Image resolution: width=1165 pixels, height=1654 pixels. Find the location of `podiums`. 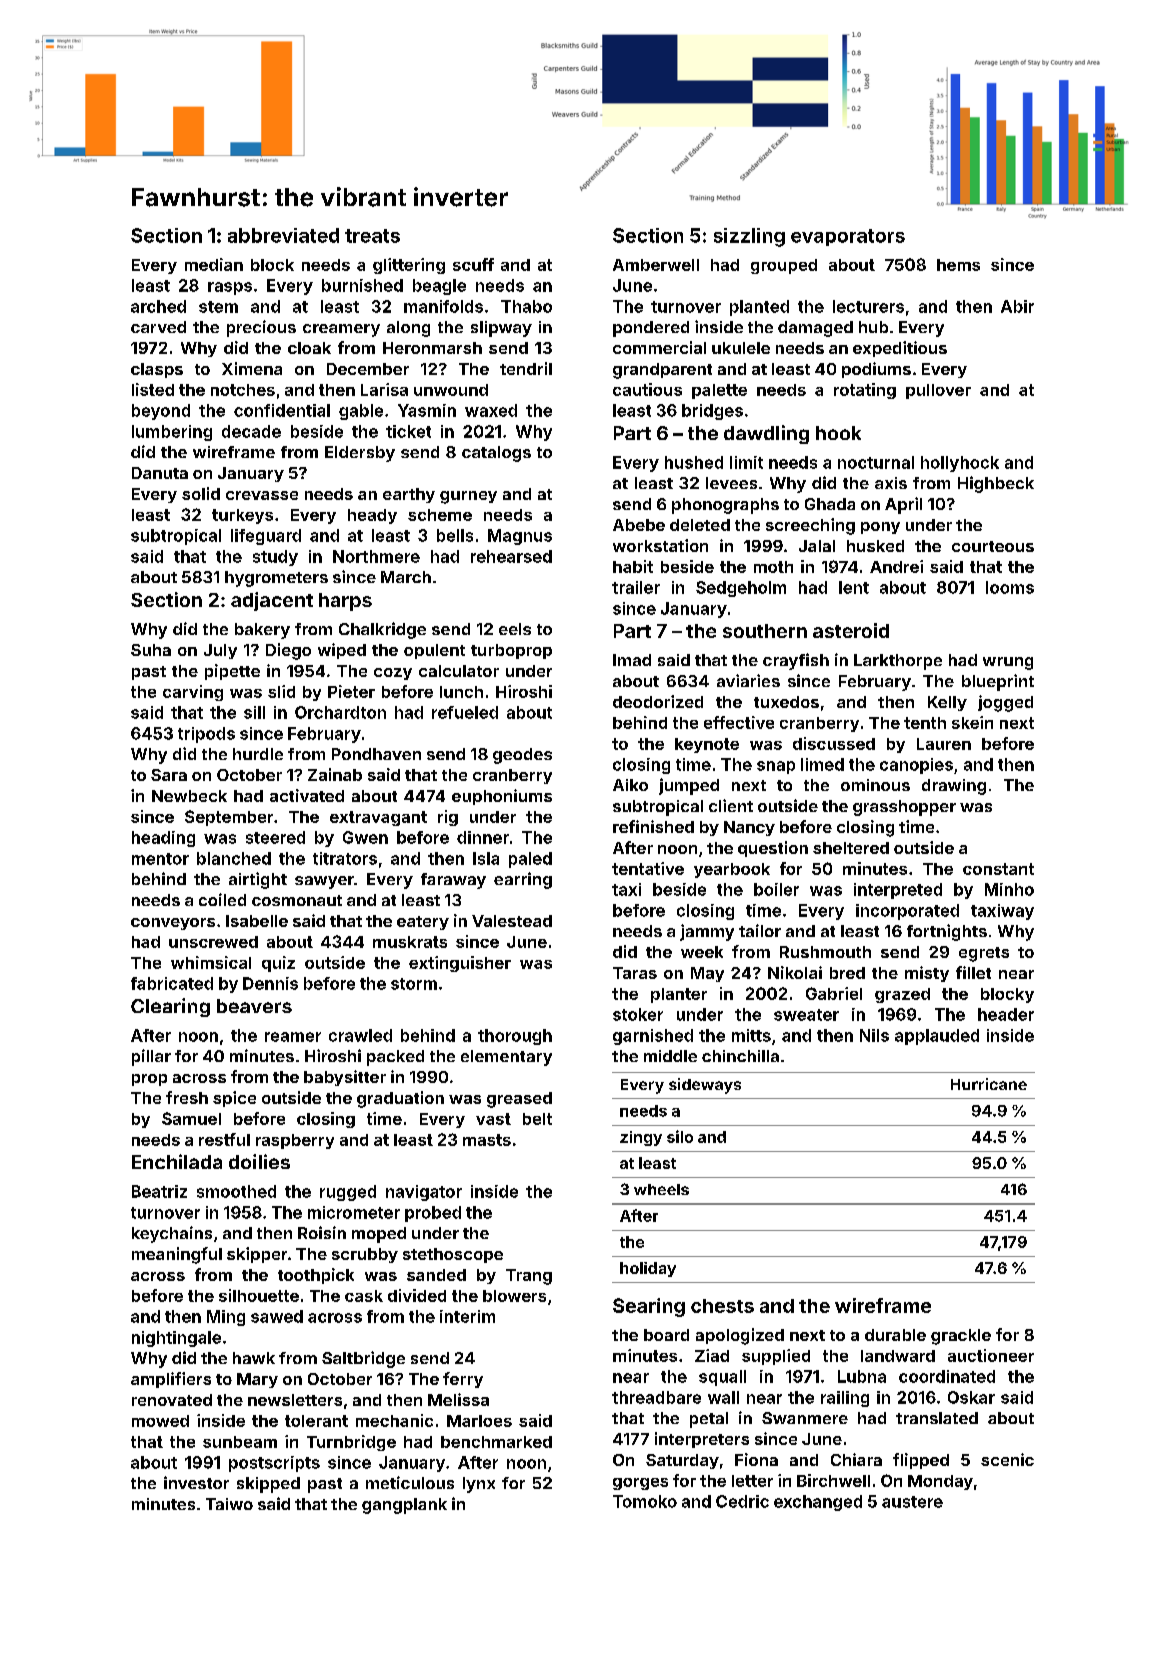

podiums is located at coordinates (876, 370).
